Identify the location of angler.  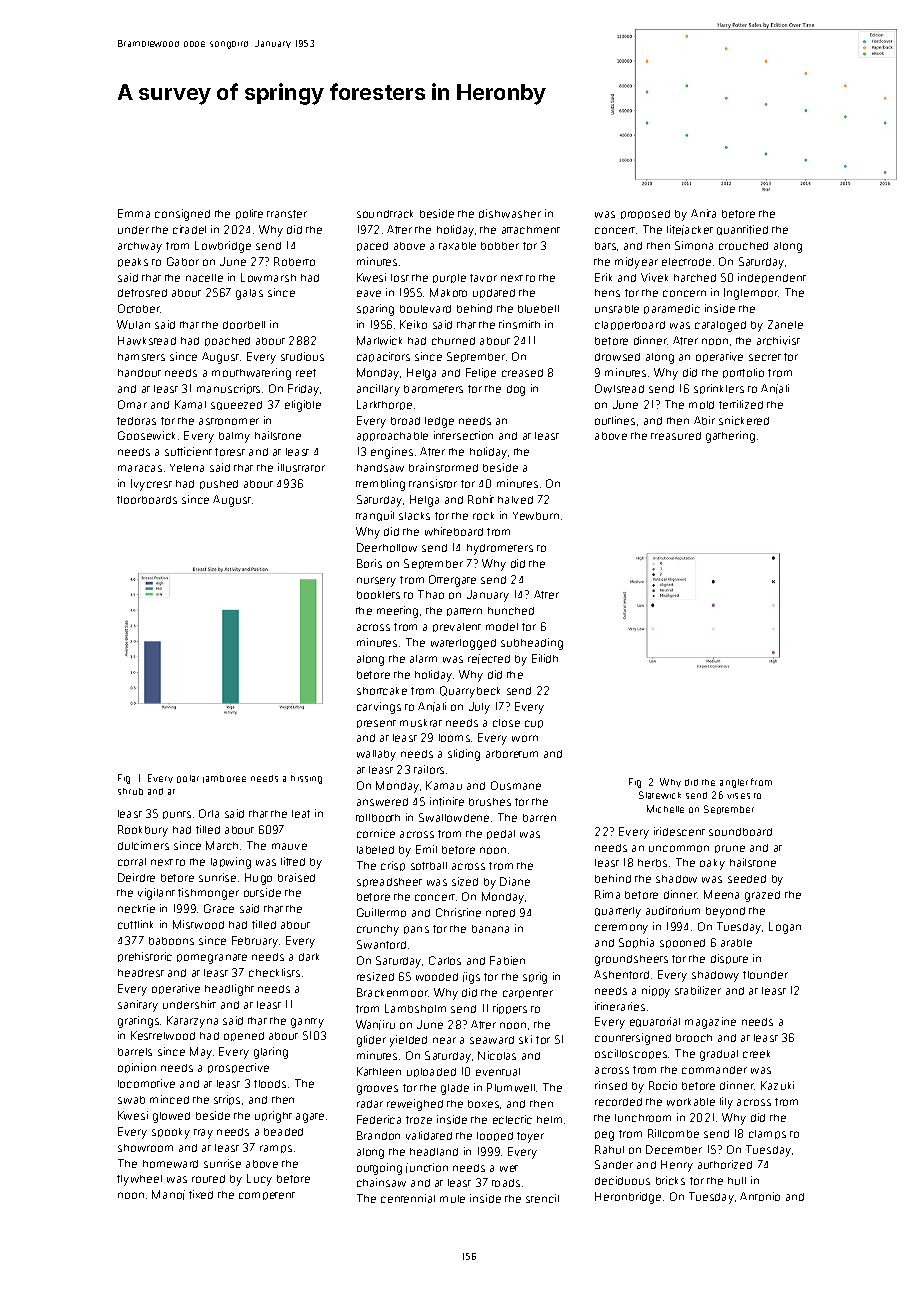
(734, 783).
